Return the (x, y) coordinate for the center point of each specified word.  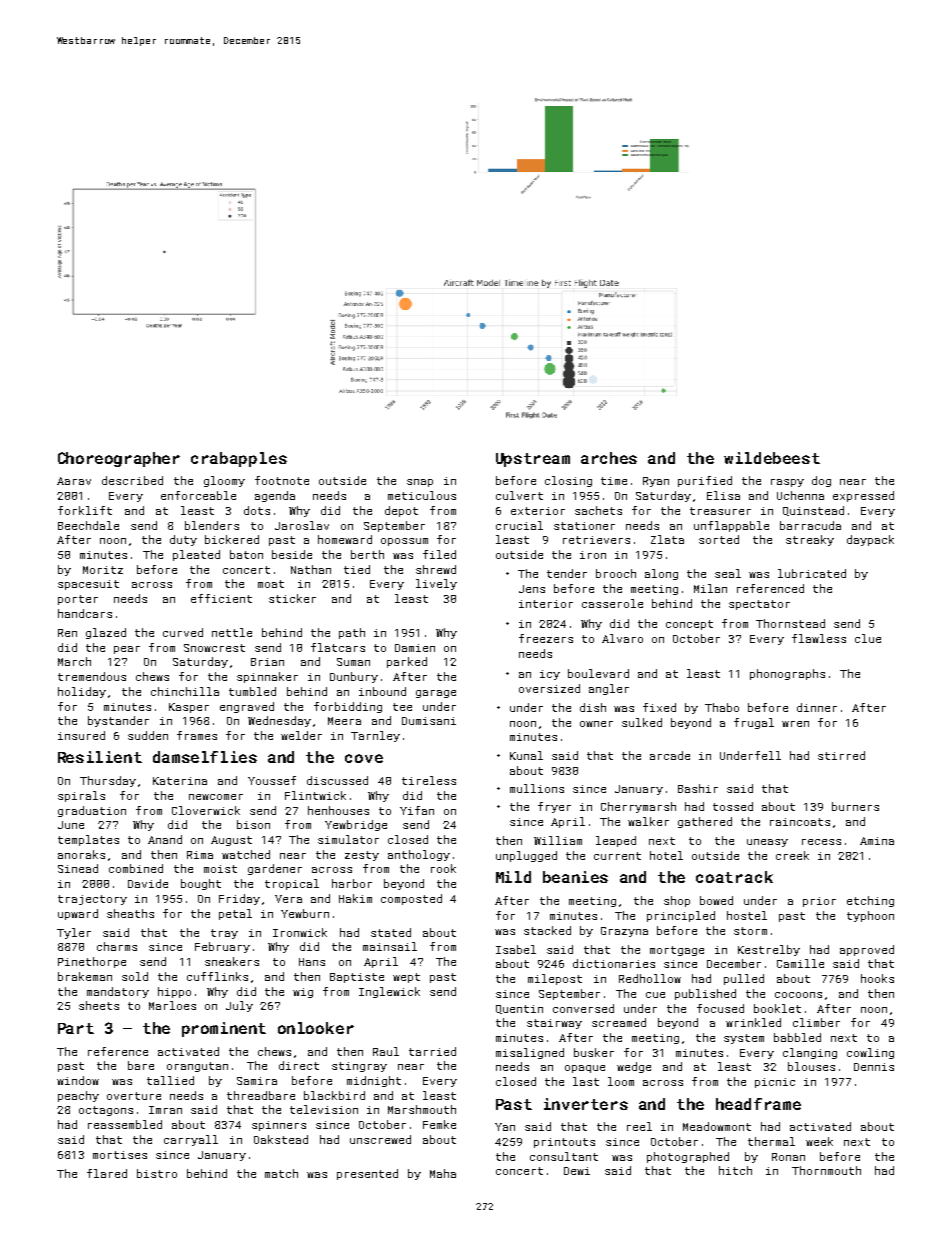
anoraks (81, 854)
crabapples (239, 459)
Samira (257, 1081)
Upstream (533, 460)
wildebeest (772, 458)
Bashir (698, 788)
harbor (352, 883)
